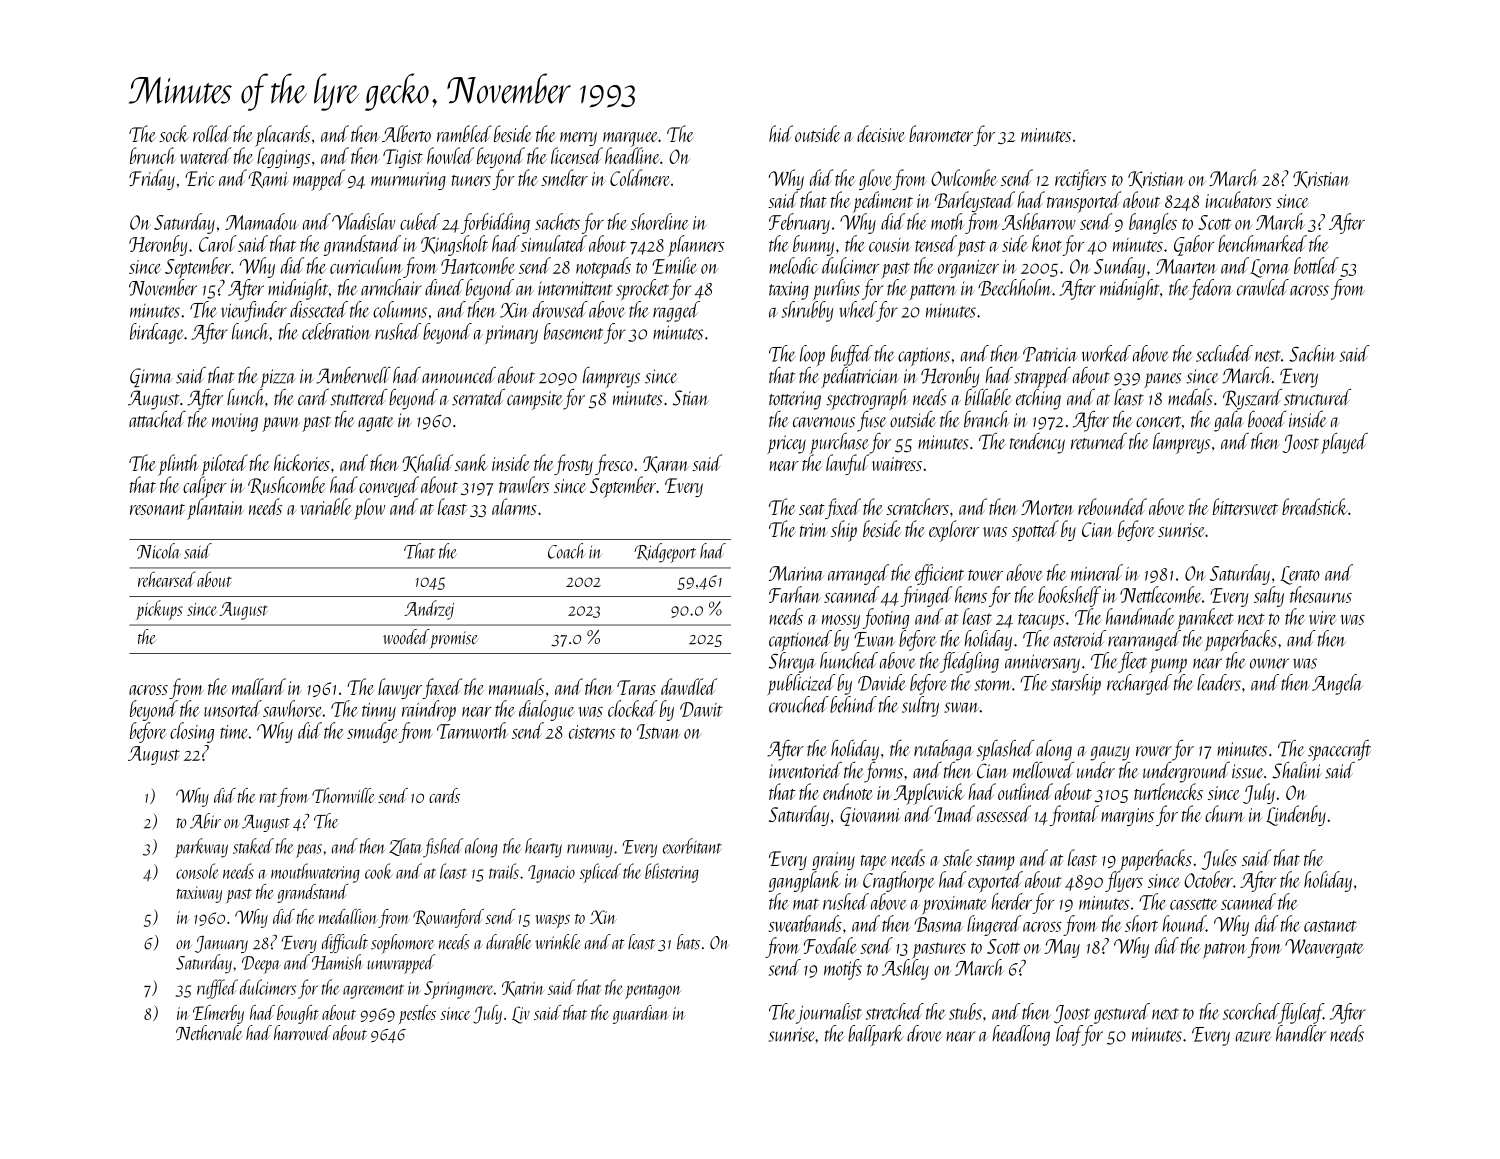 The width and height of the screenshot is (1500, 1159). Describe the element at coordinates (941, 133) in the screenshot. I see `barometer` at that location.
